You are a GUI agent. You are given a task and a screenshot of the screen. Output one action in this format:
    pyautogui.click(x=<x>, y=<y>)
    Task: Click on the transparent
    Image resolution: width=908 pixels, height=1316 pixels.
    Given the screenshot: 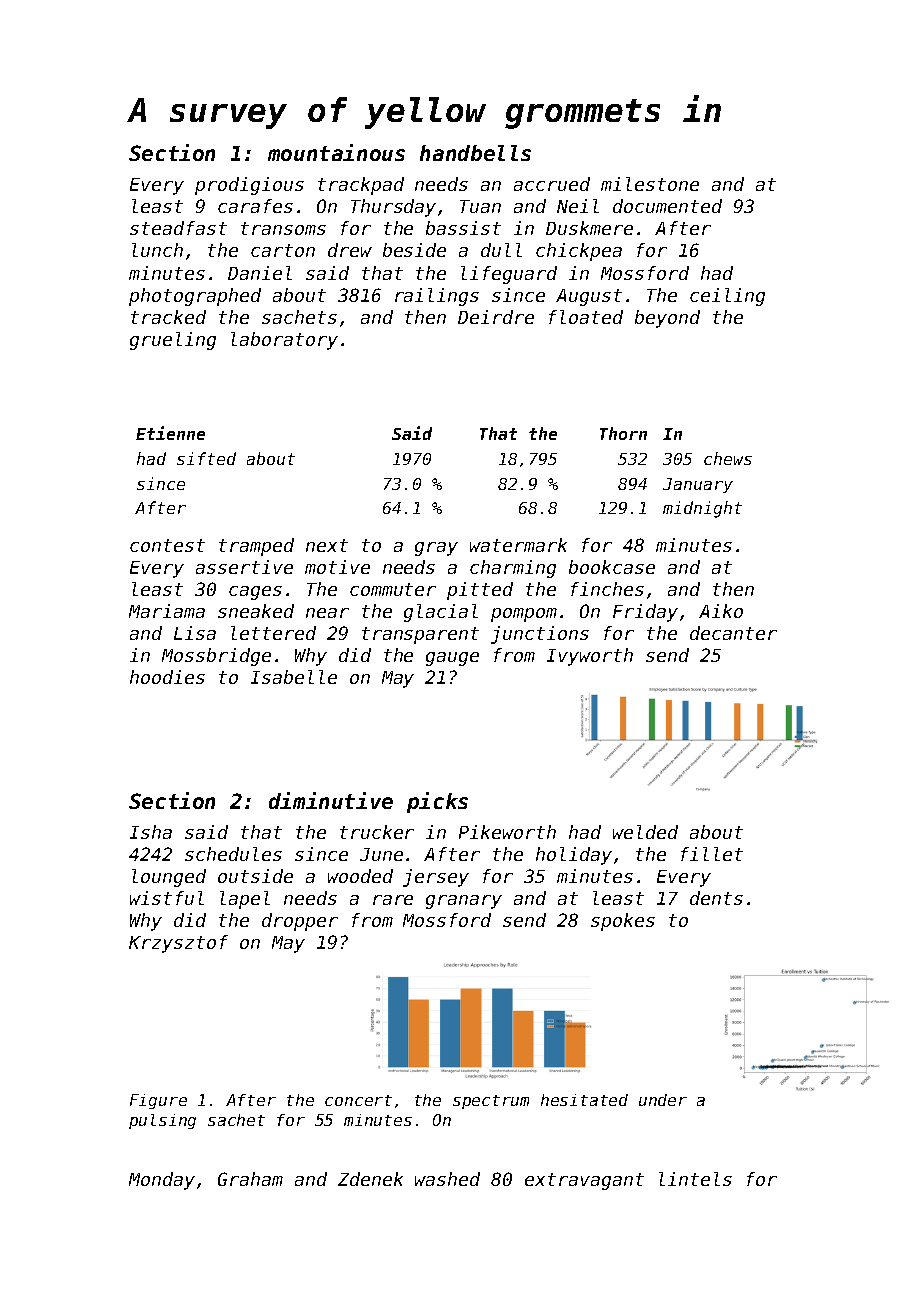 What is the action you would take?
    pyautogui.click(x=420, y=635)
